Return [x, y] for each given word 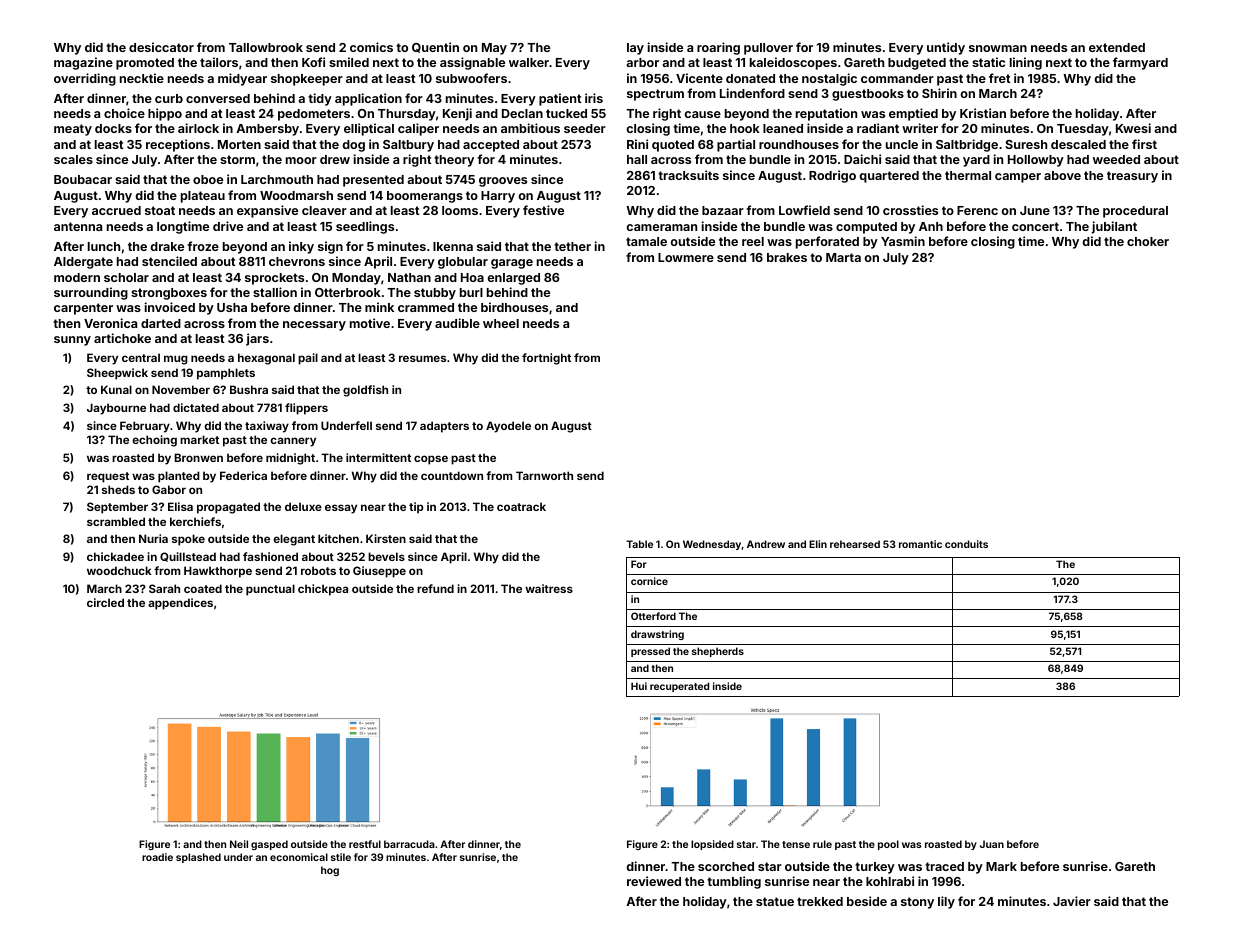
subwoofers [471, 78]
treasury [1132, 177]
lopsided [712, 845]
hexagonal [266, 359]
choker [1148, 241]
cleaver [324, 210]
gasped [269, 845]
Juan [992, 844]
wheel [501, 323]
